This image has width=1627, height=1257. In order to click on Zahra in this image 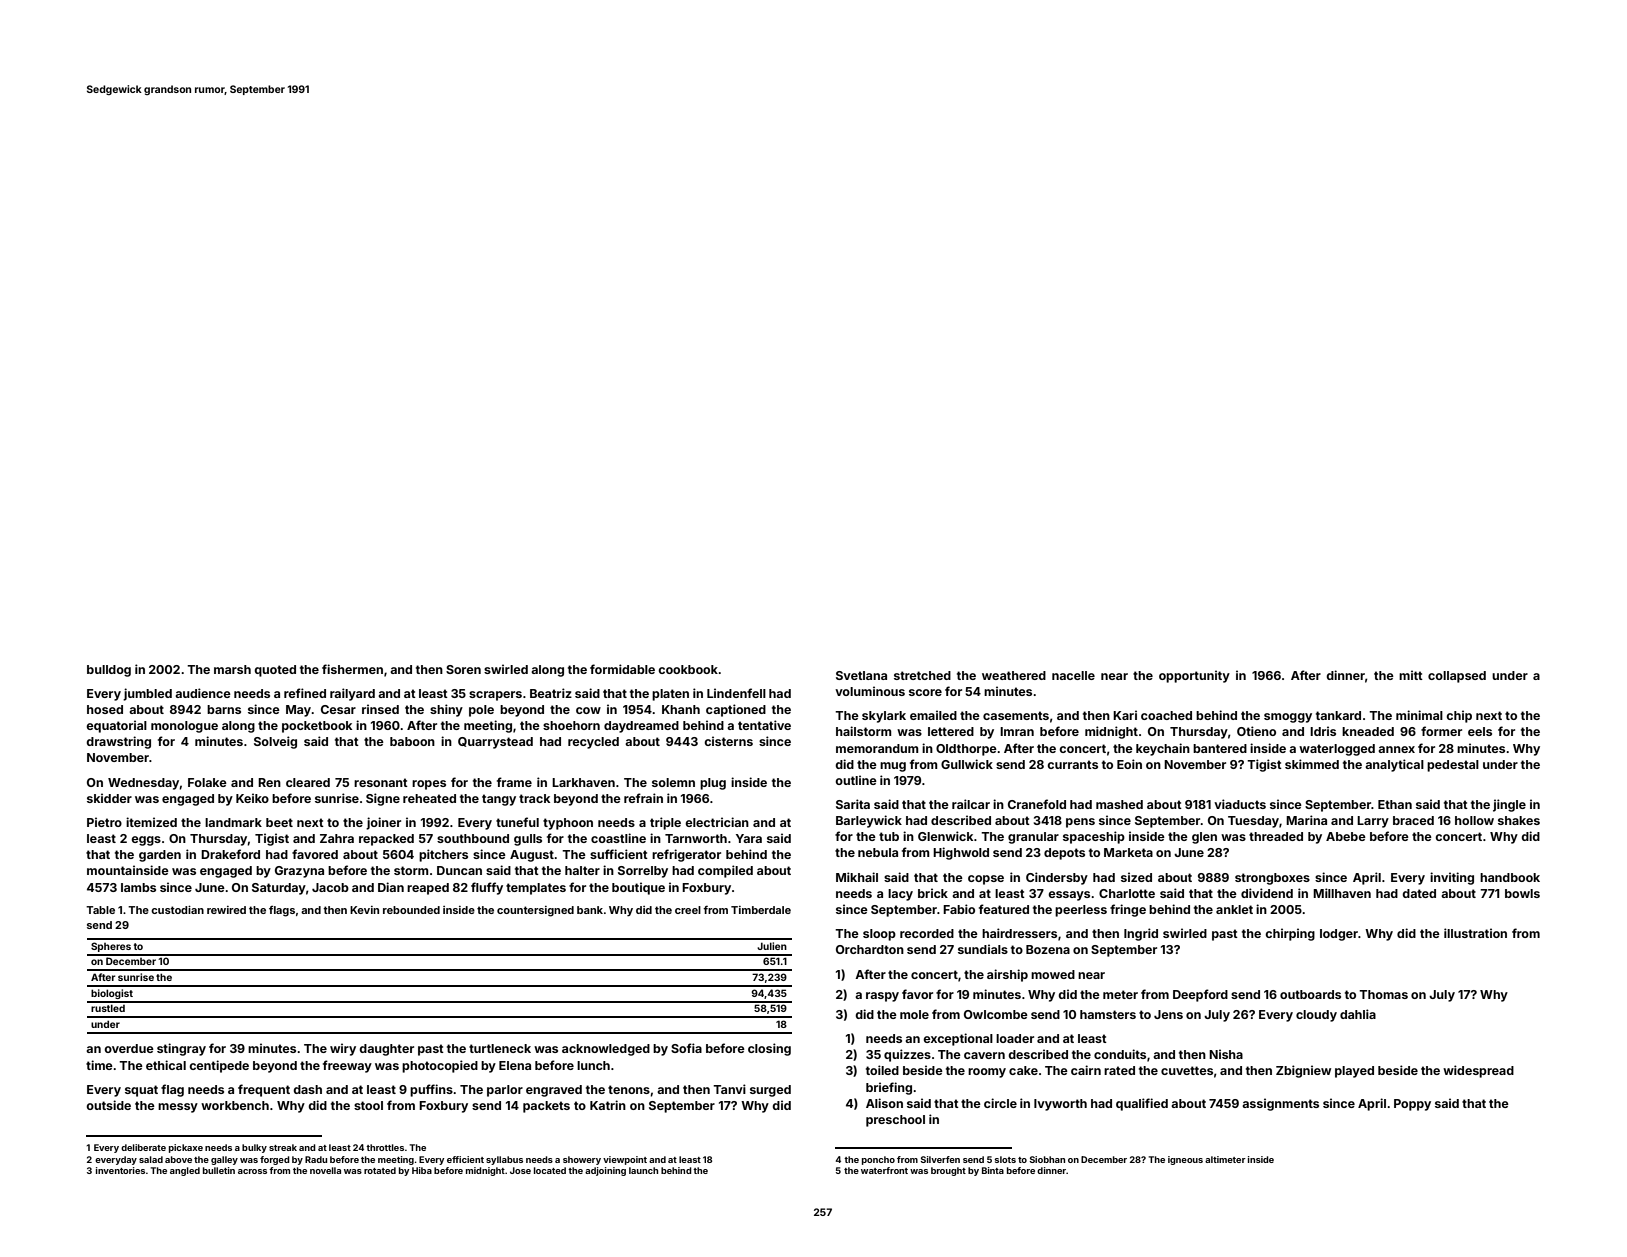, I will do `click(337, 838)`.
